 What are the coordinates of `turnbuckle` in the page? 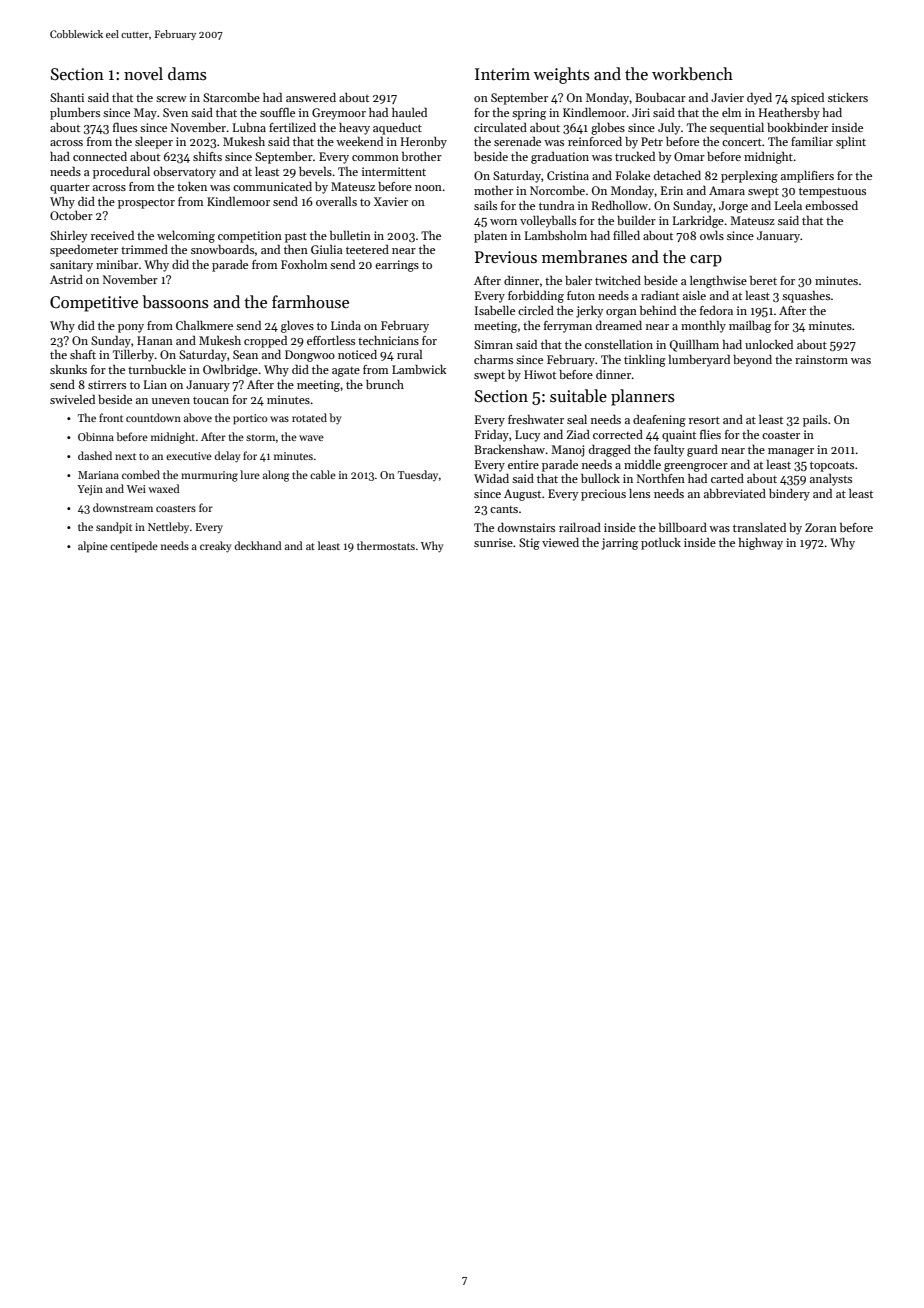 It's located at (157, 369).
